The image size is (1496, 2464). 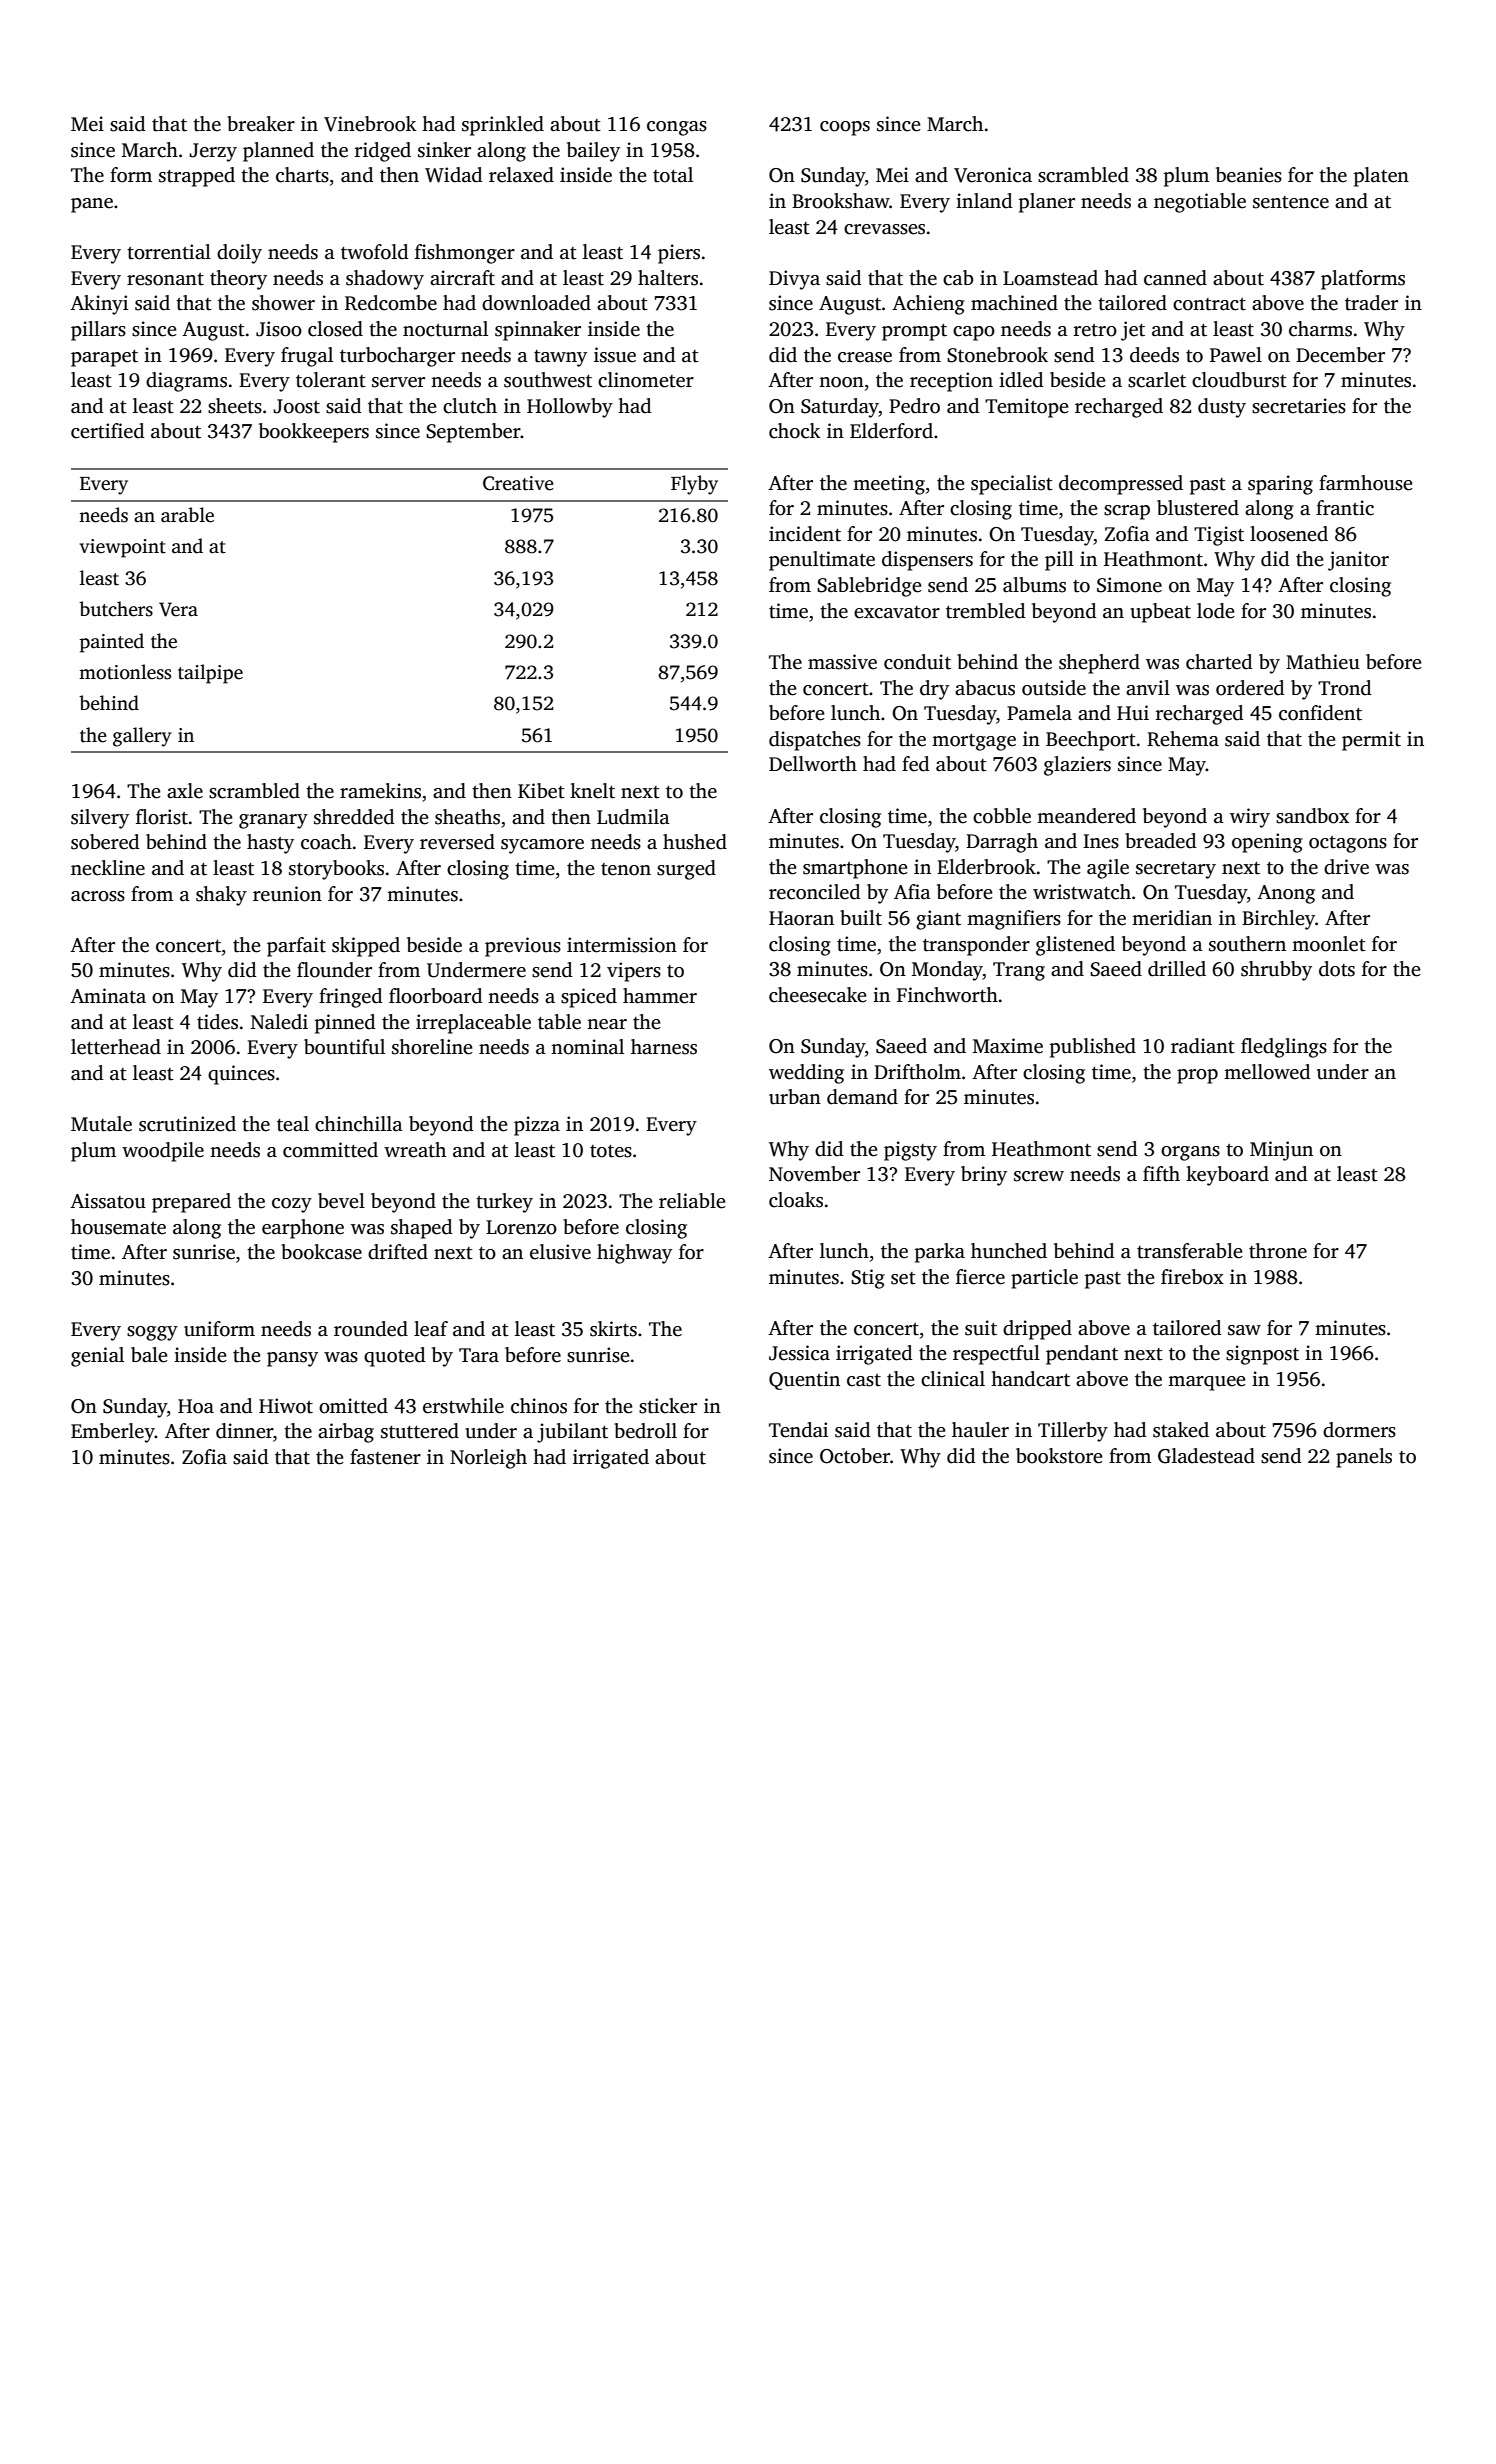 I want to click on platen, so click(x=1381, y=177).
